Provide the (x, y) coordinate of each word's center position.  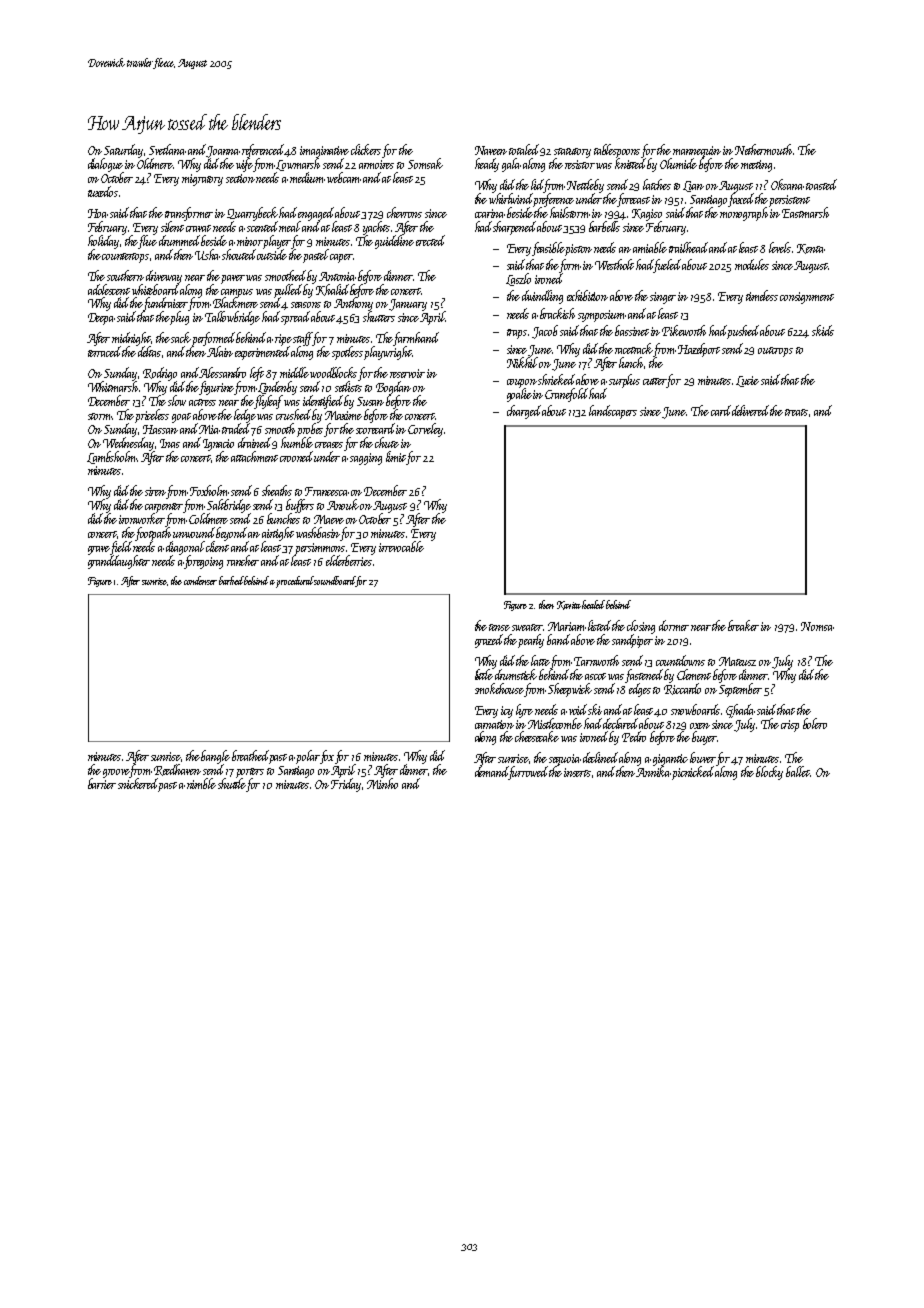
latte (540, 660)
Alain (220, 351)
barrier (102, 783)
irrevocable (401, 546)
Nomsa (817, 626)
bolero (815, 723)
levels (780, 247)
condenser (200, 580)
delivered (750, 410)
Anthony (353, 304)
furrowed (528, 773)
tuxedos (103, 191)
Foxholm (209, 490)
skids (823, 330)
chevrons (404, 212)
